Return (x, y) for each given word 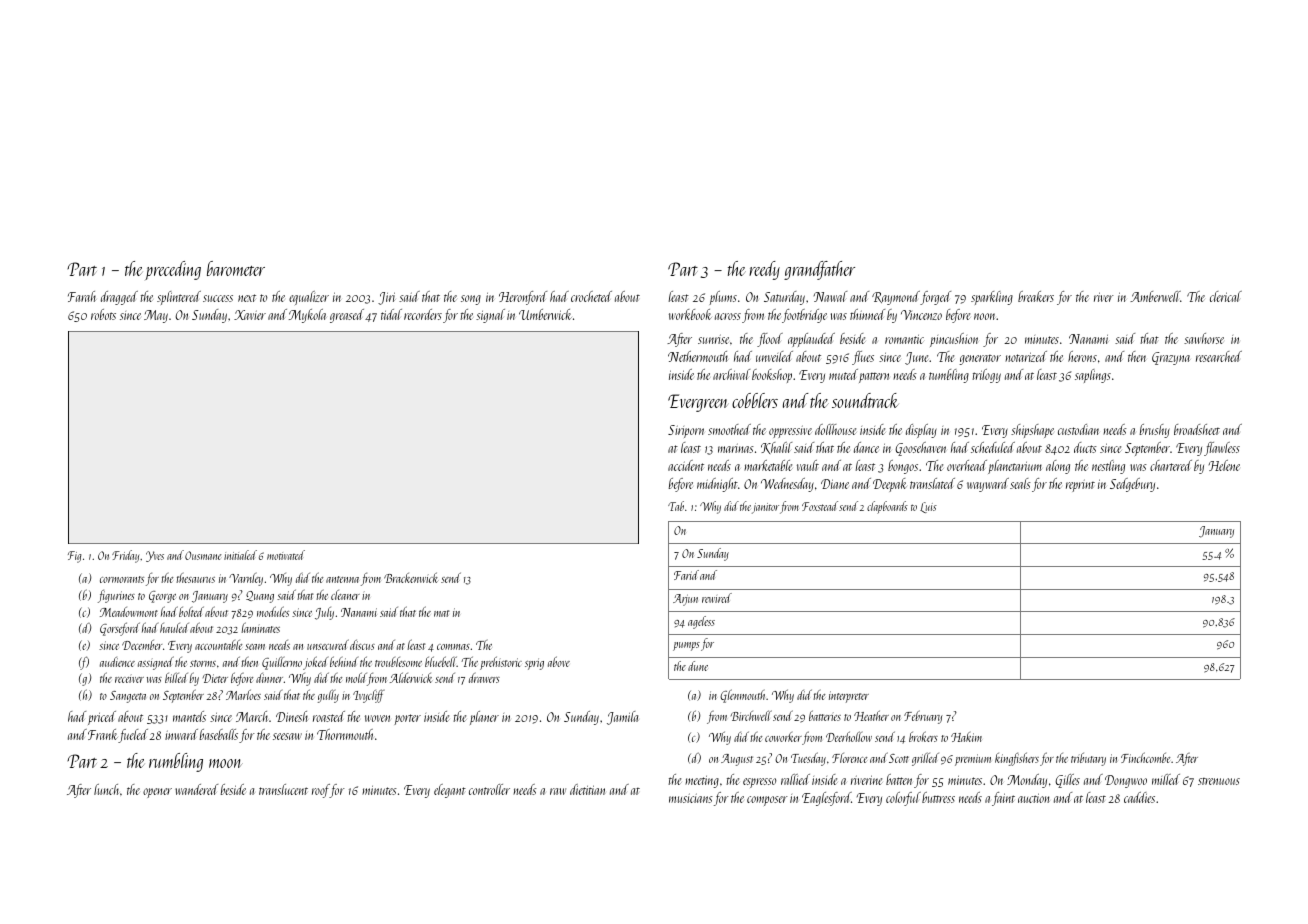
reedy (764, 270)
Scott (899, 758)
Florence (849, 758)
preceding (173, 270)
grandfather (819, 270)
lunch (106, 789)
